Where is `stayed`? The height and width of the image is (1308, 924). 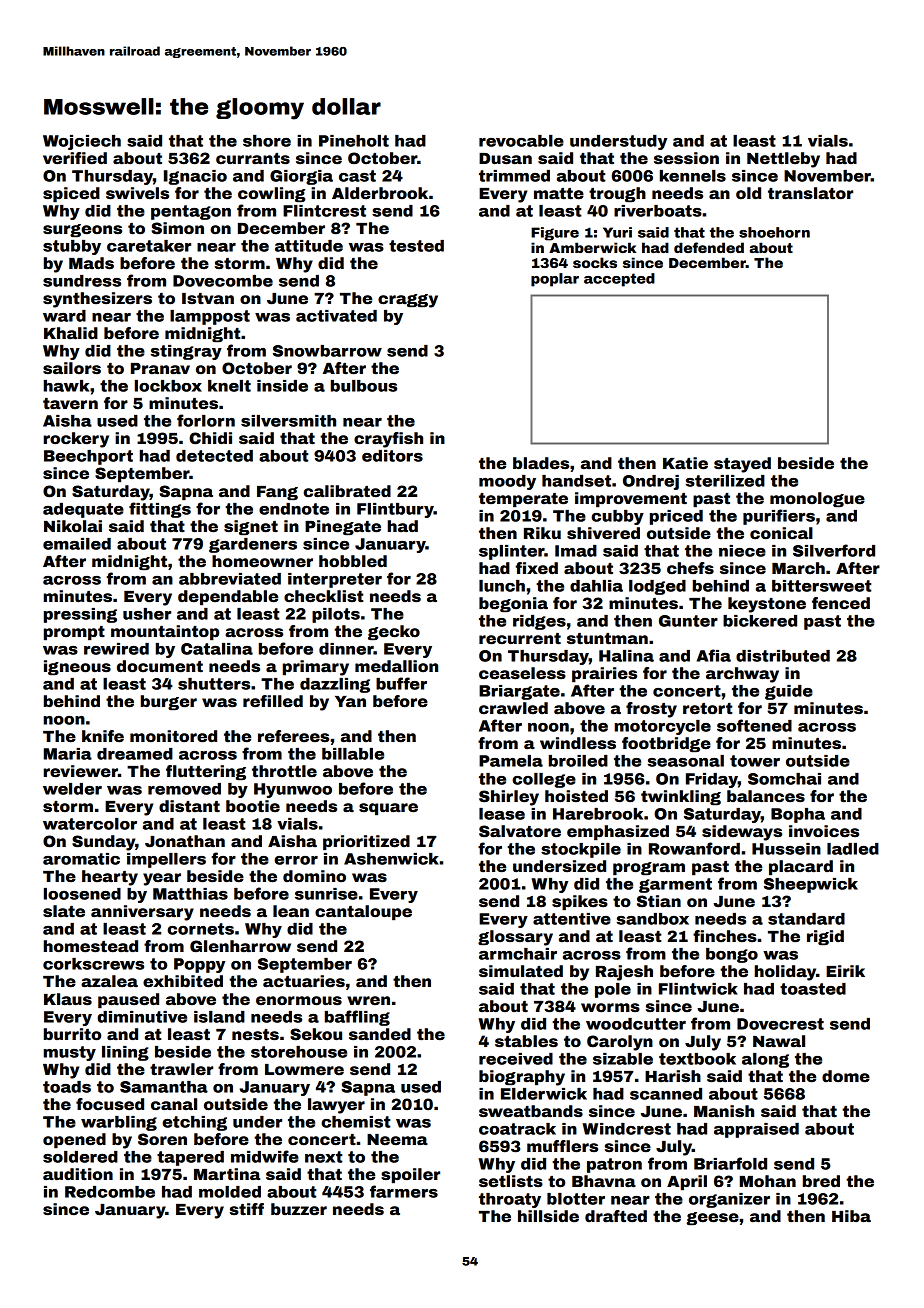
stayed is located at coordinates (742, 465).
